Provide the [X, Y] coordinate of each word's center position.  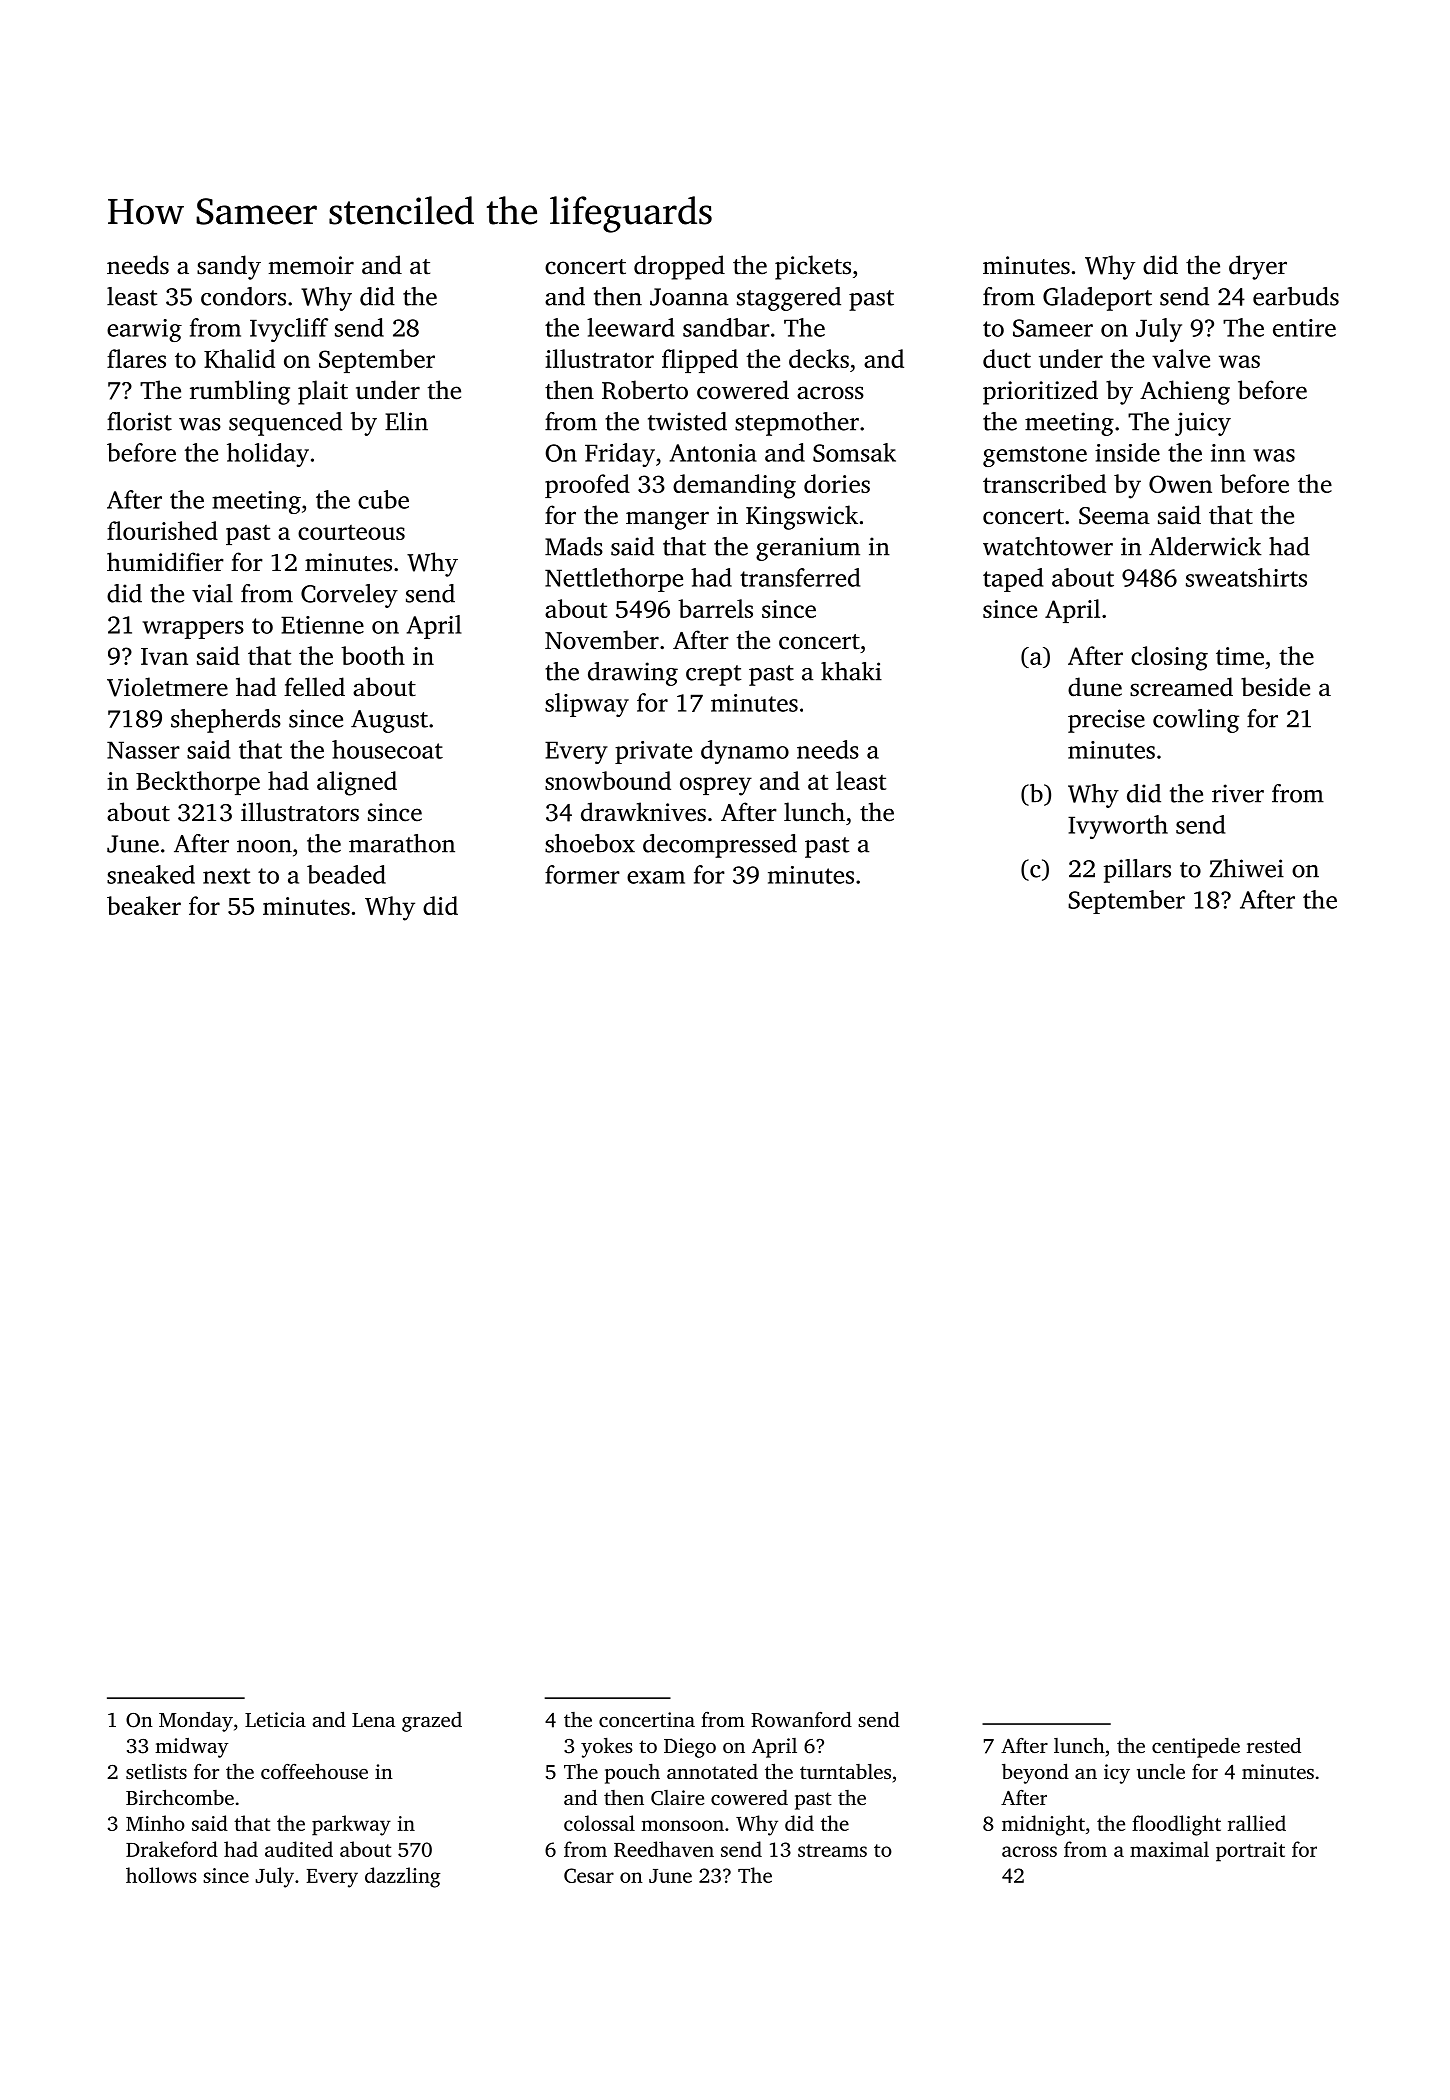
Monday [196, 1722]
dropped [679, 267]
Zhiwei [1246, 868]
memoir [311, 265]
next [227, 876]
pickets [813, 267]
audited [299, 1849]
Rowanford [801, 1719]
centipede [1196, 1748]
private [653, 752]
